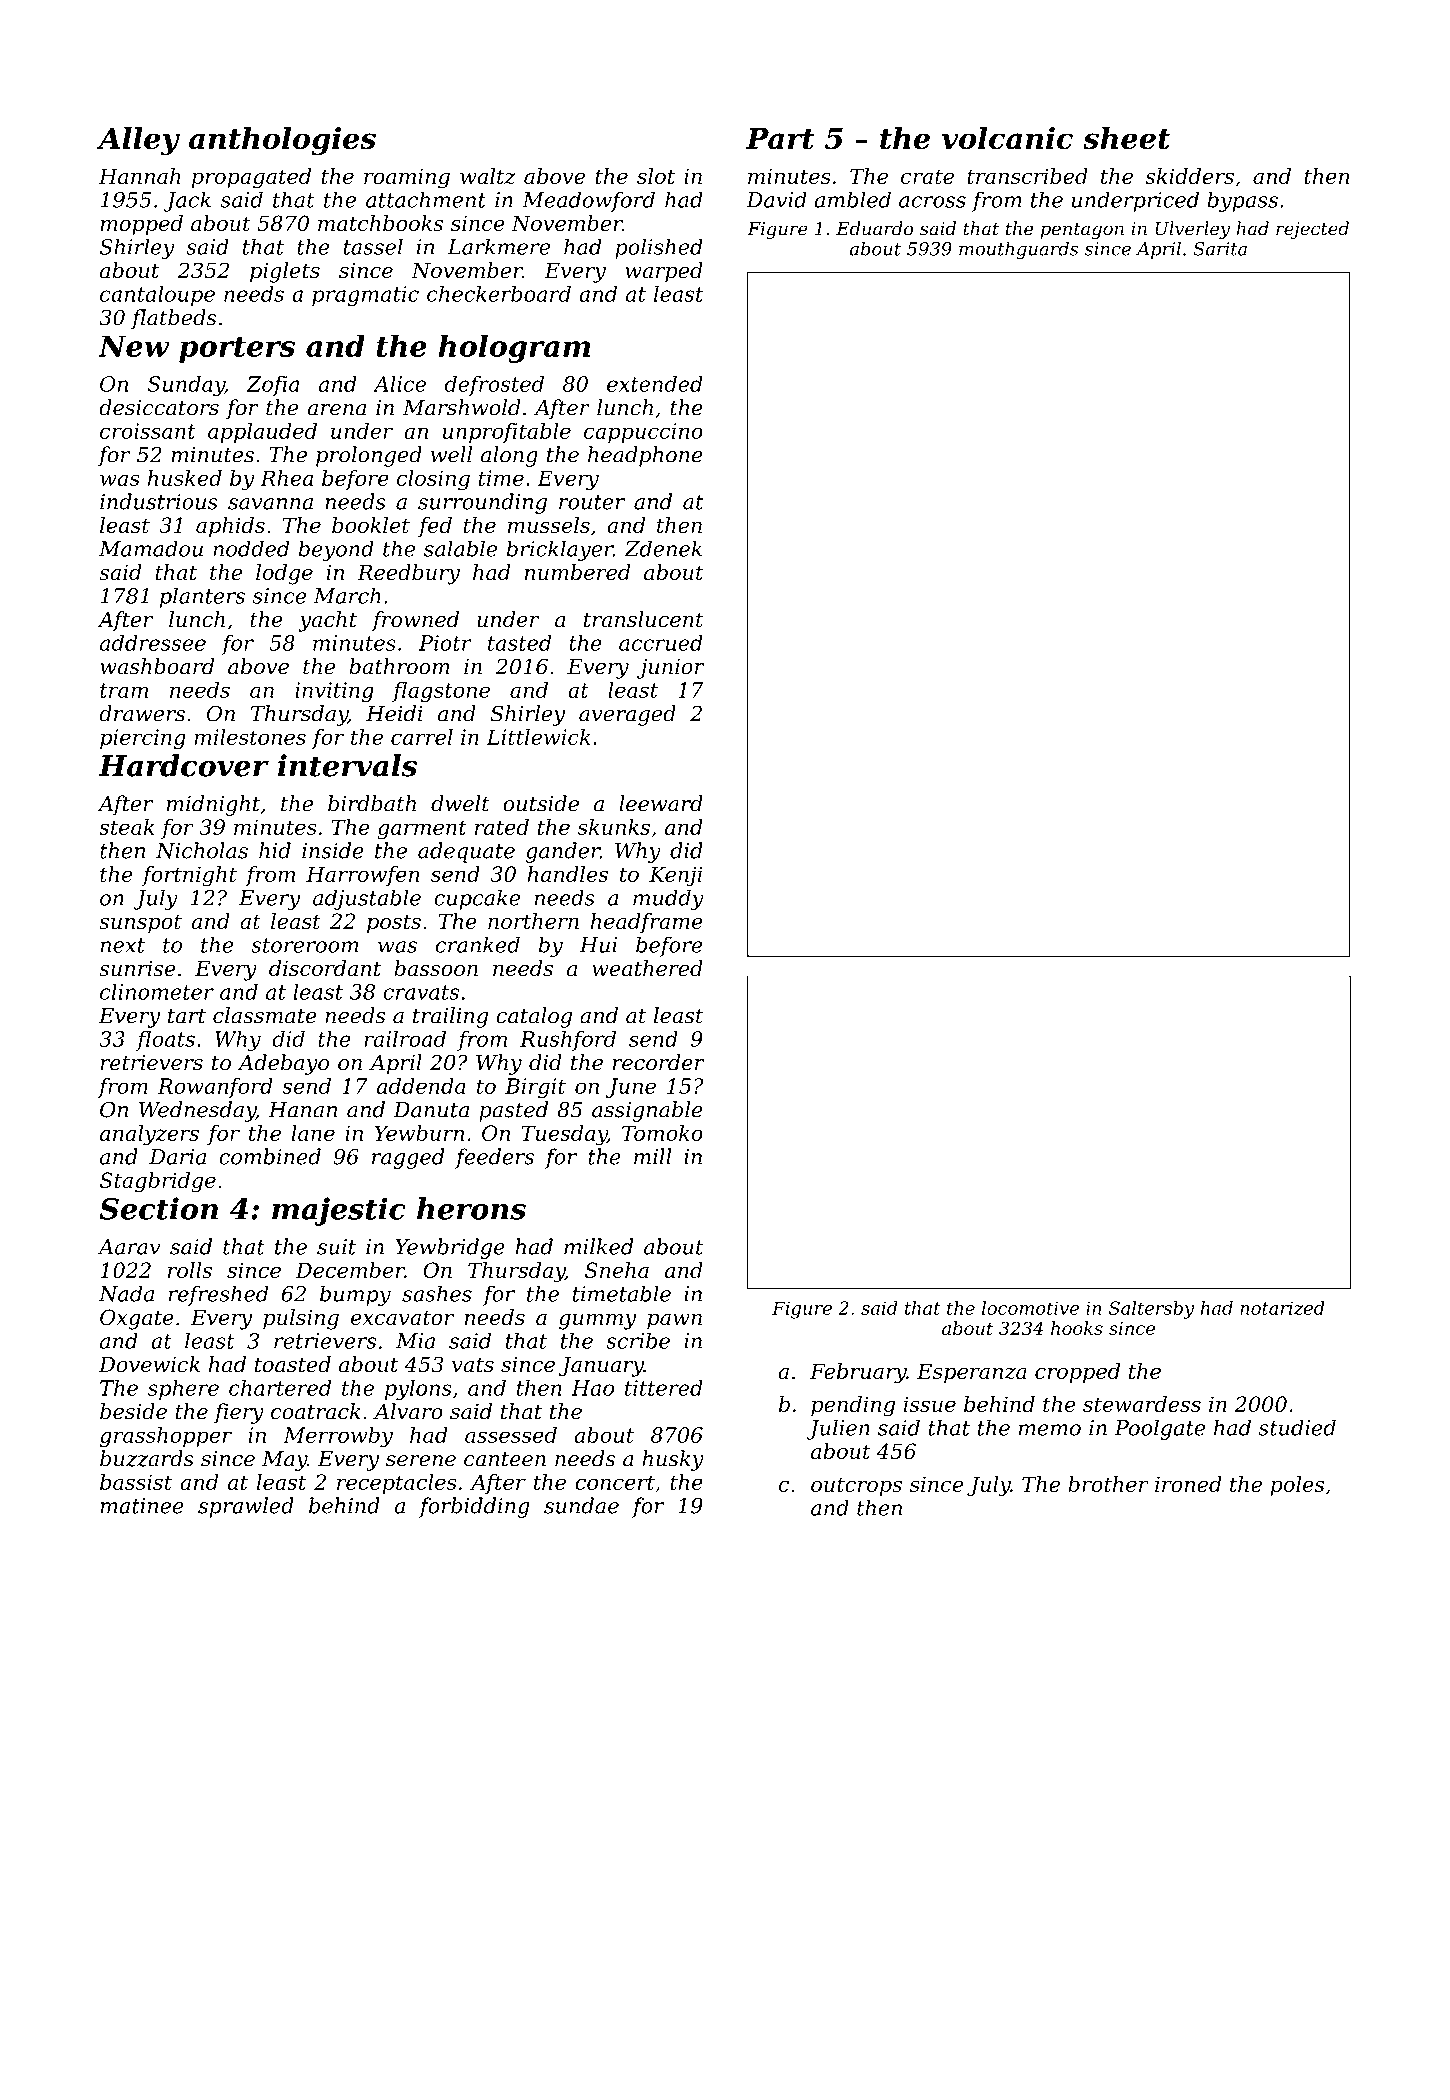 The width and height of the page is (1450, 2100). Describe the element at coordinates (1126, 138) in the page. I see `sheet` at that location.
